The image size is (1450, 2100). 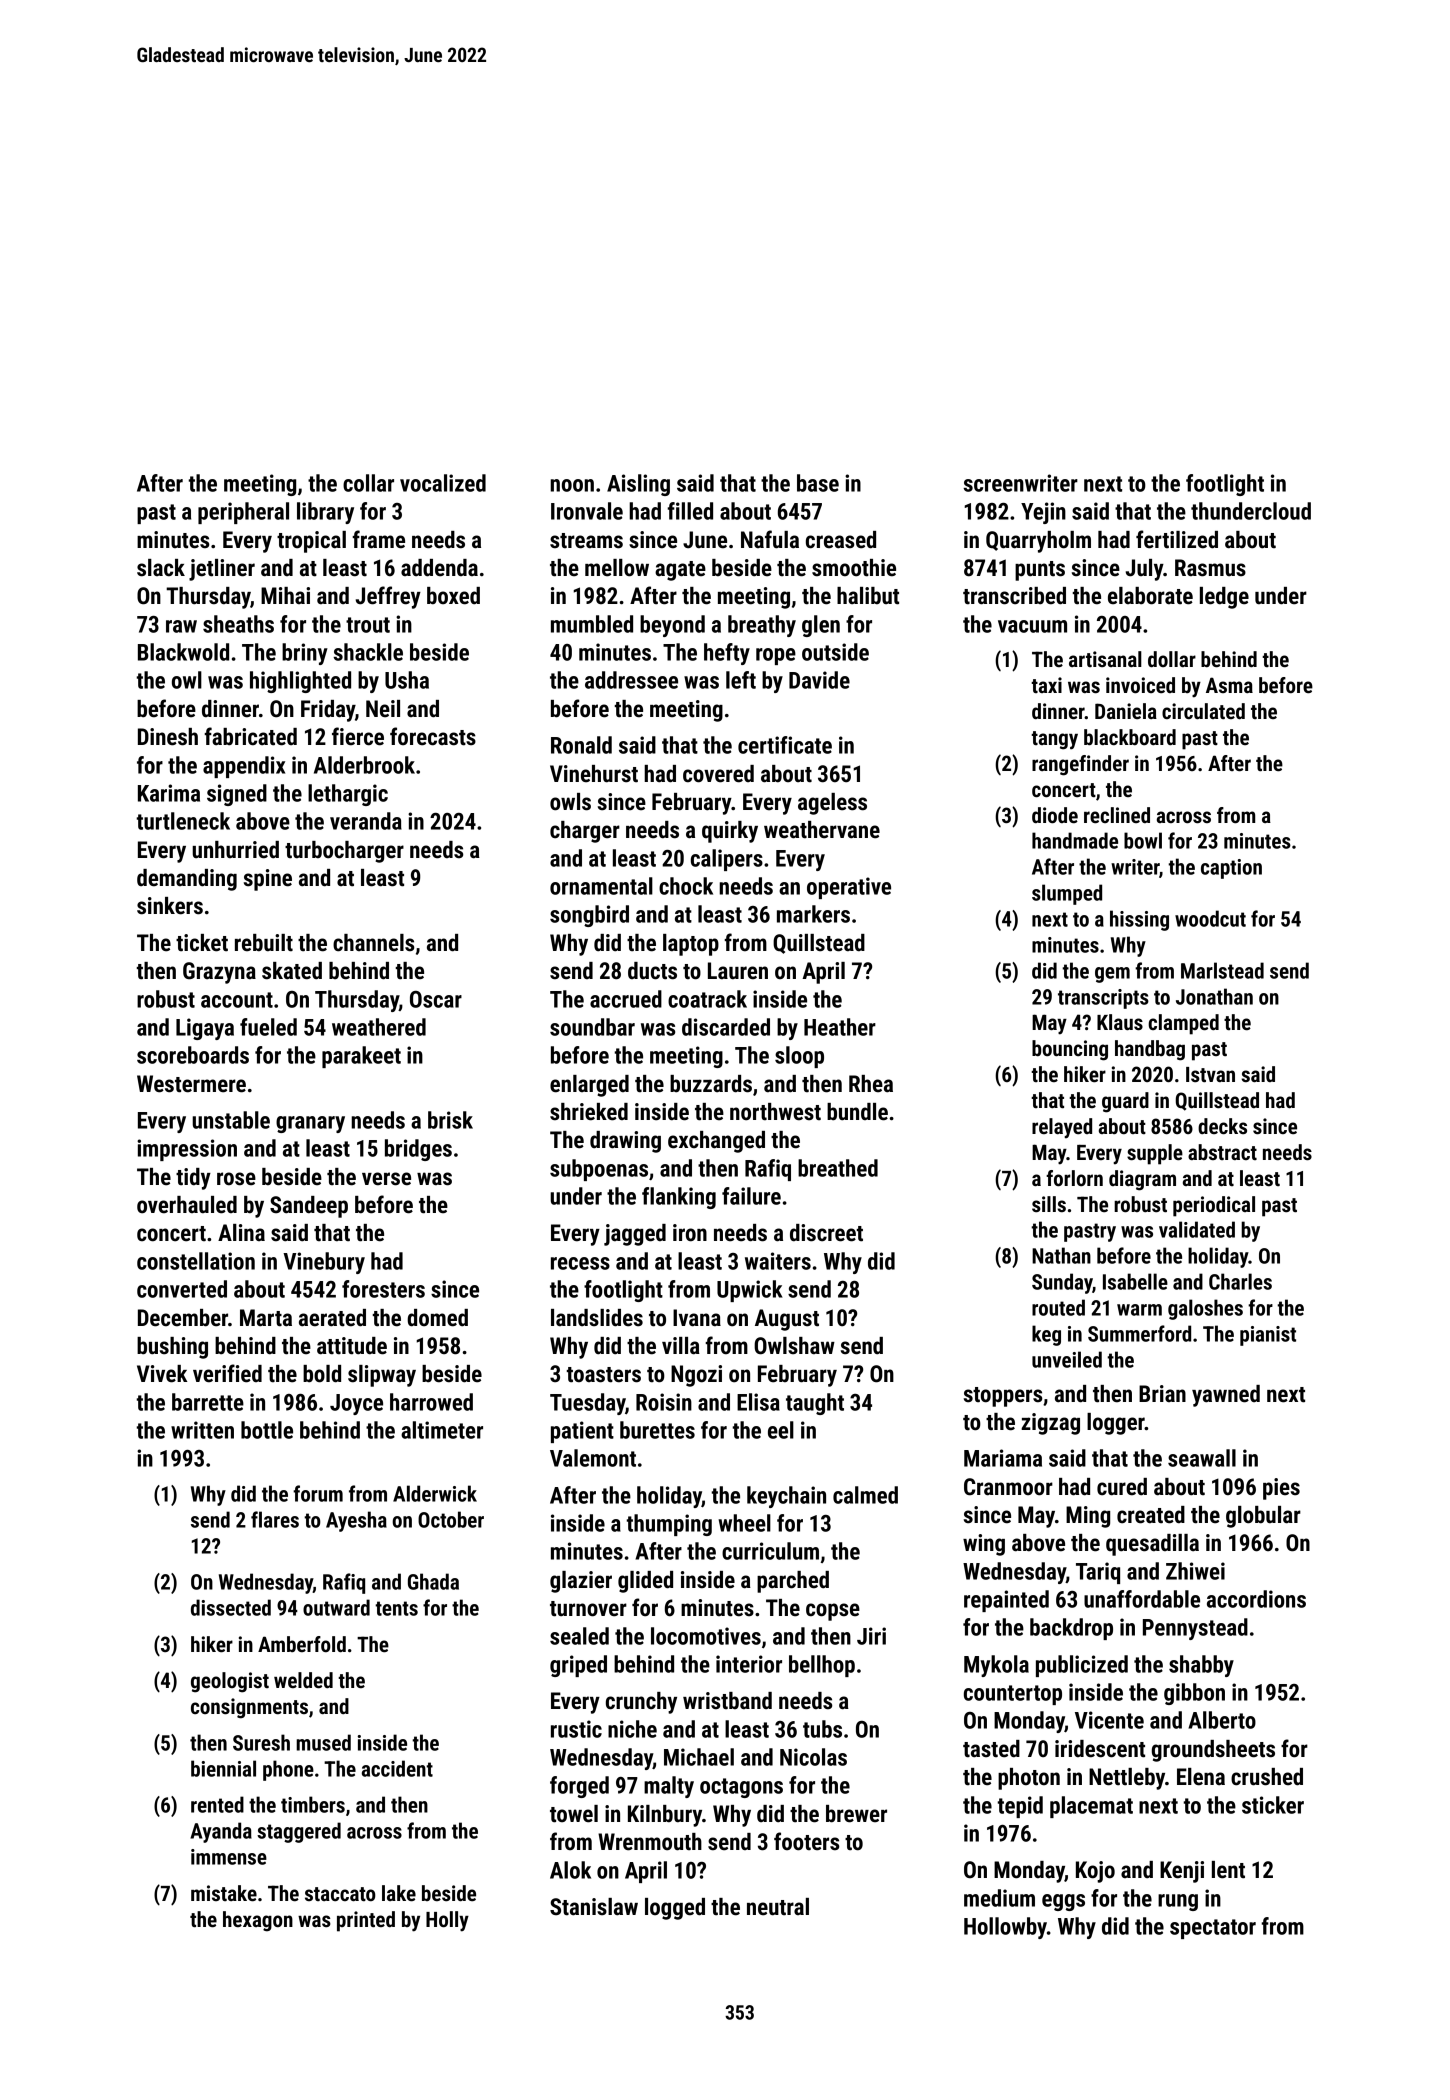 I want to click on bottle, so click(x=267, y=1430).
